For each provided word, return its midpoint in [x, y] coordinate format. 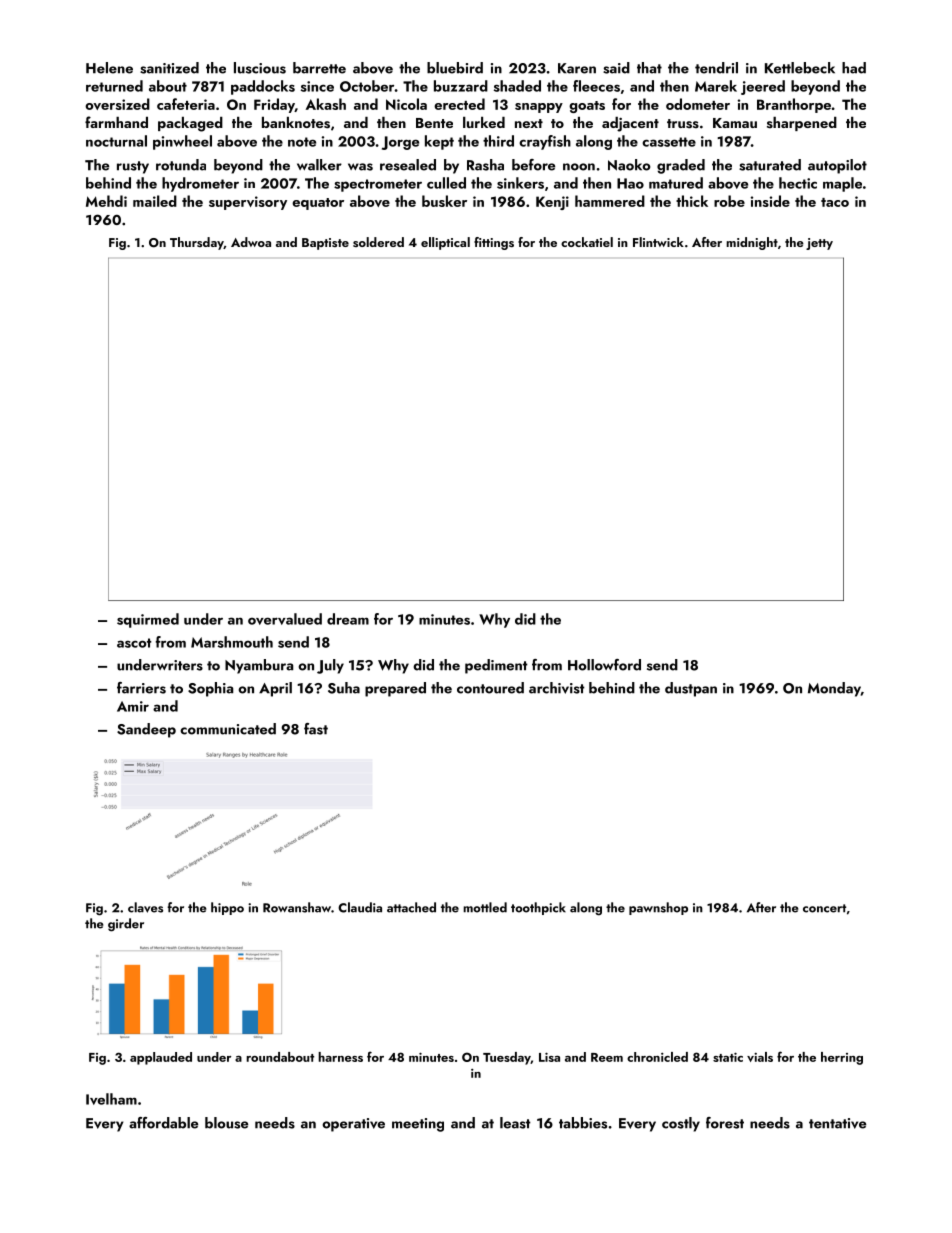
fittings [494, 243]
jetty [819, 244]
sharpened [802, 124]
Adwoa [251, 242]
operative [353, 1125]
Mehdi [106, 201]
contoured [490, 688]
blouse [226, 1123]
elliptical [445, 243]
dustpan [691, 689]
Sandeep [146, 730]
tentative [837, 1123]
